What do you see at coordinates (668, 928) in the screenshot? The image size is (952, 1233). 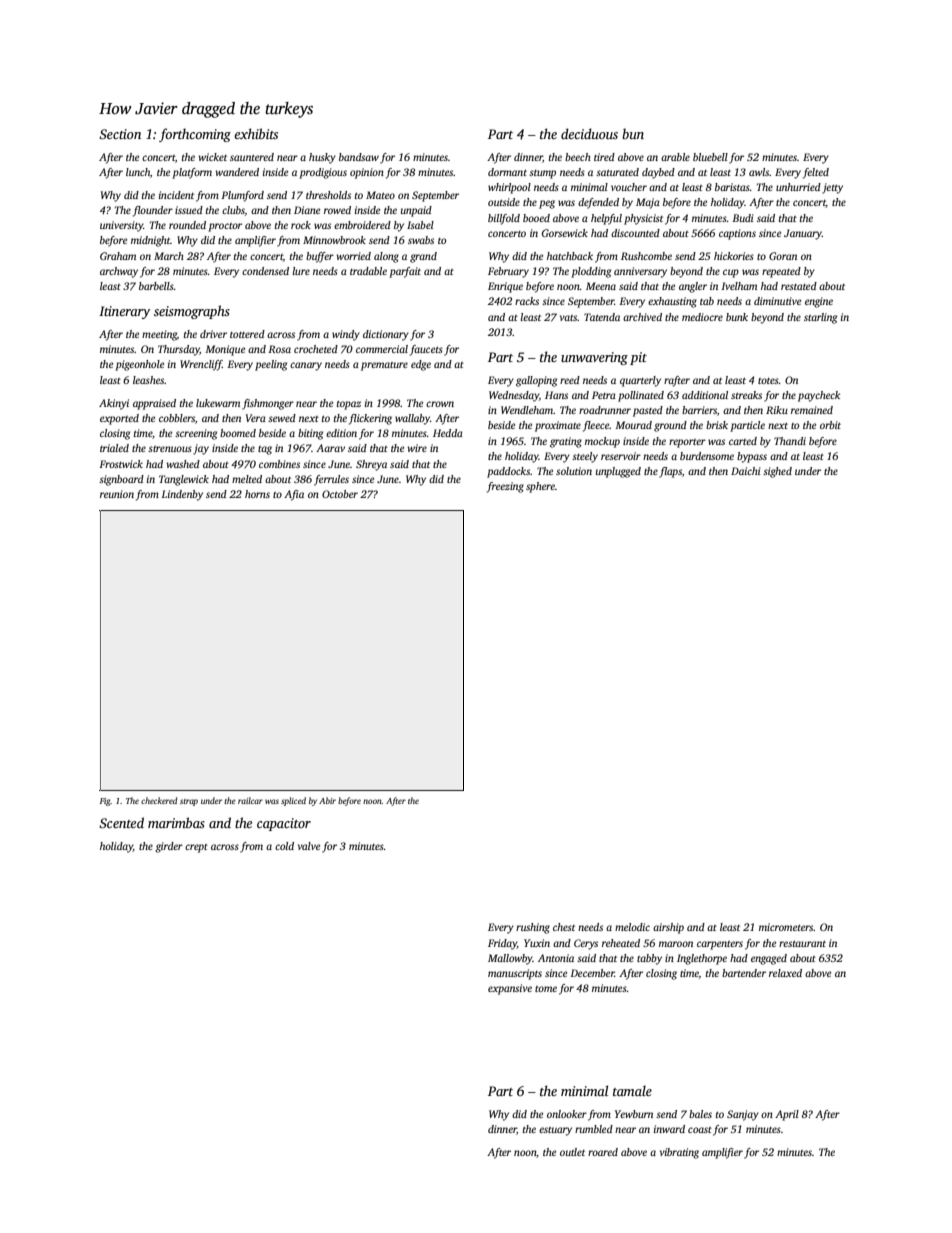 I see `airship` at bounding box center [668, 928].
